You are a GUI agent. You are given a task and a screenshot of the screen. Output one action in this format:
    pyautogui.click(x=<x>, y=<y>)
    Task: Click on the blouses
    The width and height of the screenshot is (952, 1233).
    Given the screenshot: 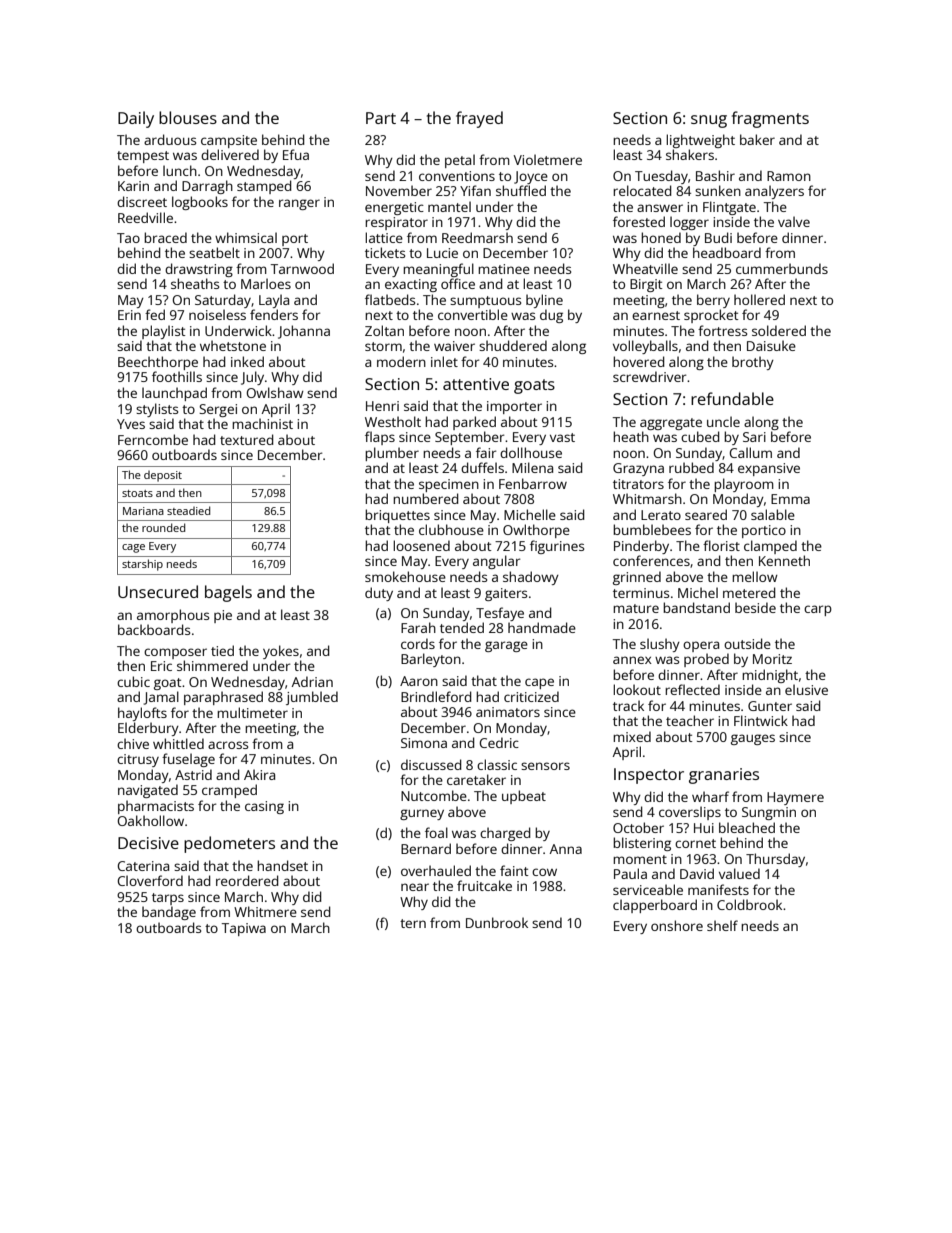 What is the action you would take?
    pyautogui.click(x=188, y=117)
